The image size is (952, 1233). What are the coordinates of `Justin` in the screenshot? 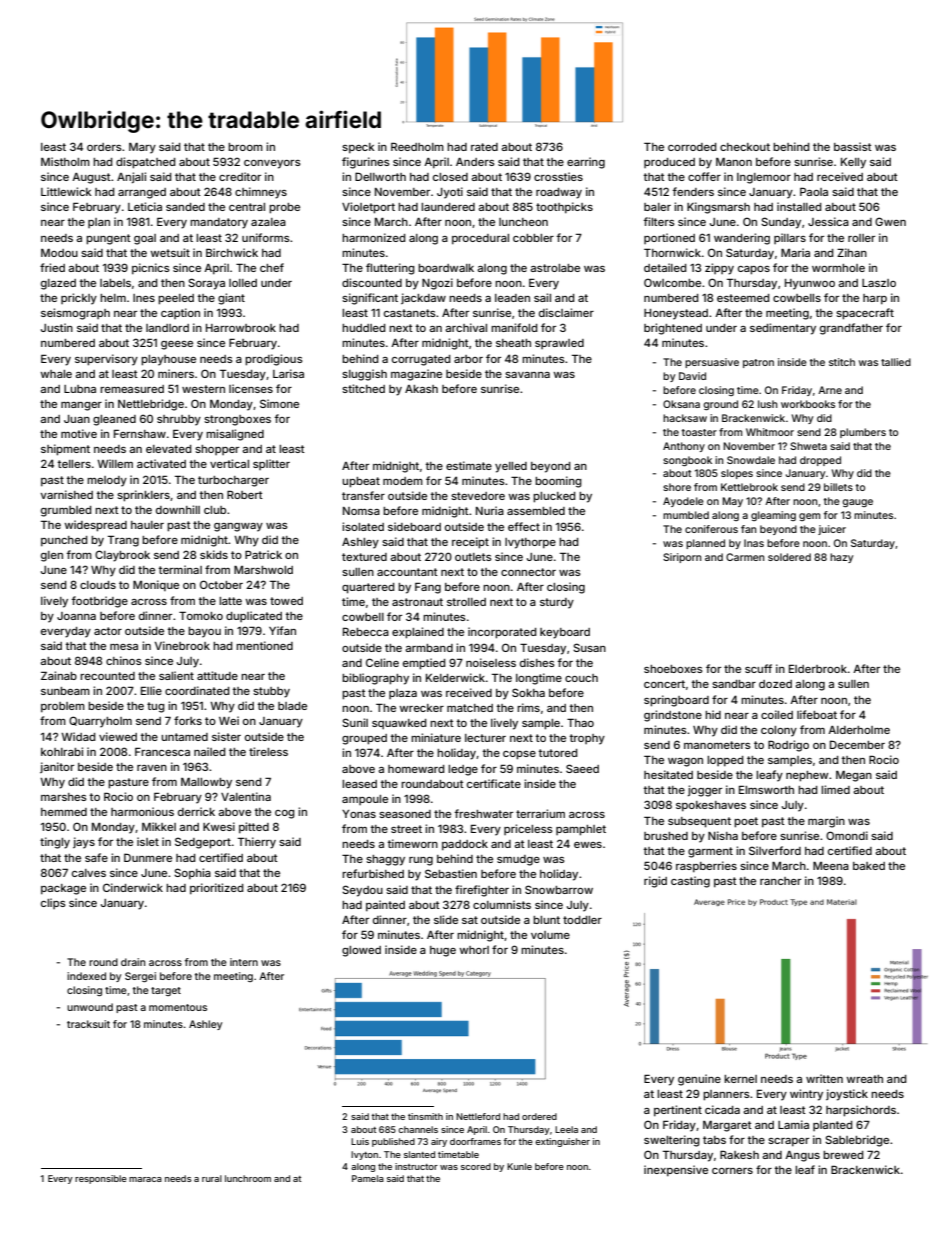 It's located at (57, 327).
